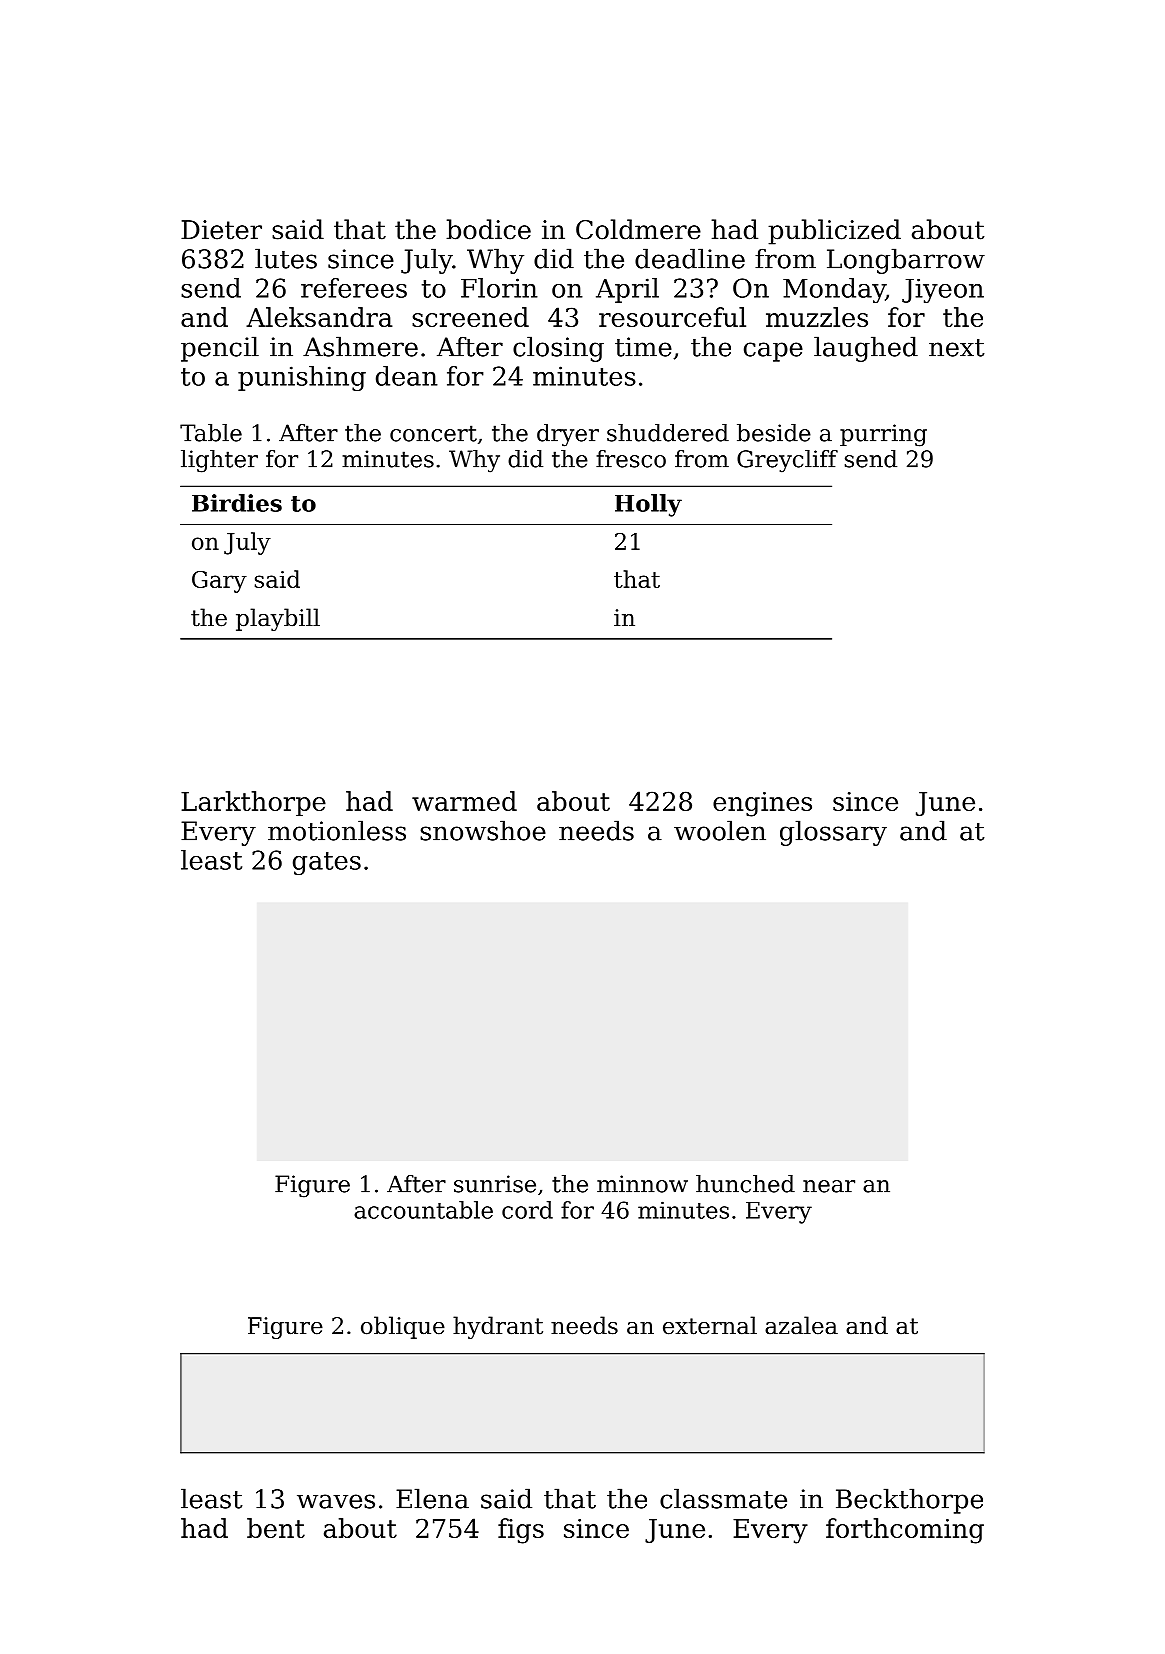  What do you see at coordinates (787, 461) in the screenshot?
I see `Greycliff` at bounding box center [787, 461].
